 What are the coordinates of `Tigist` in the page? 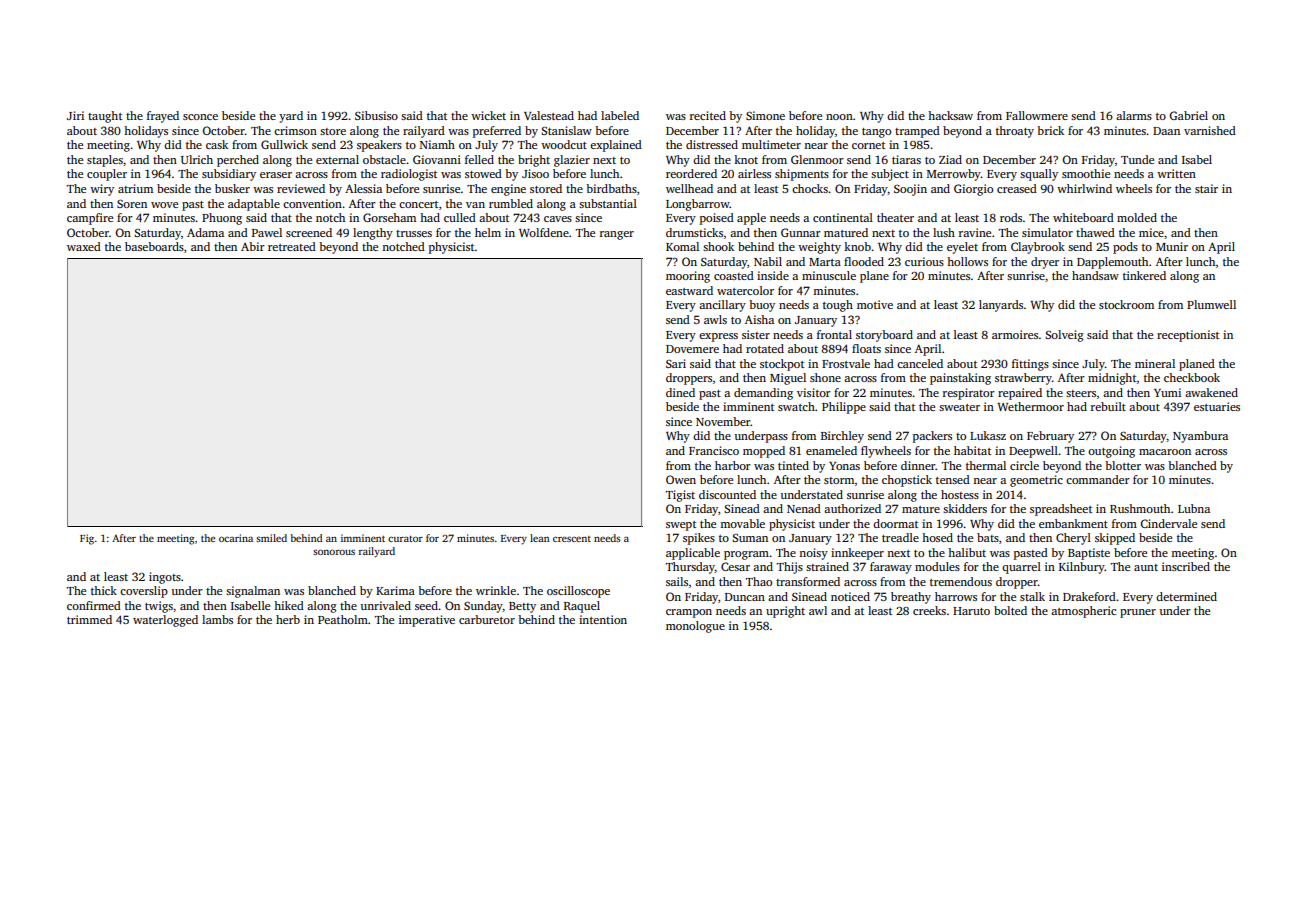 It's located at (680, 496).
